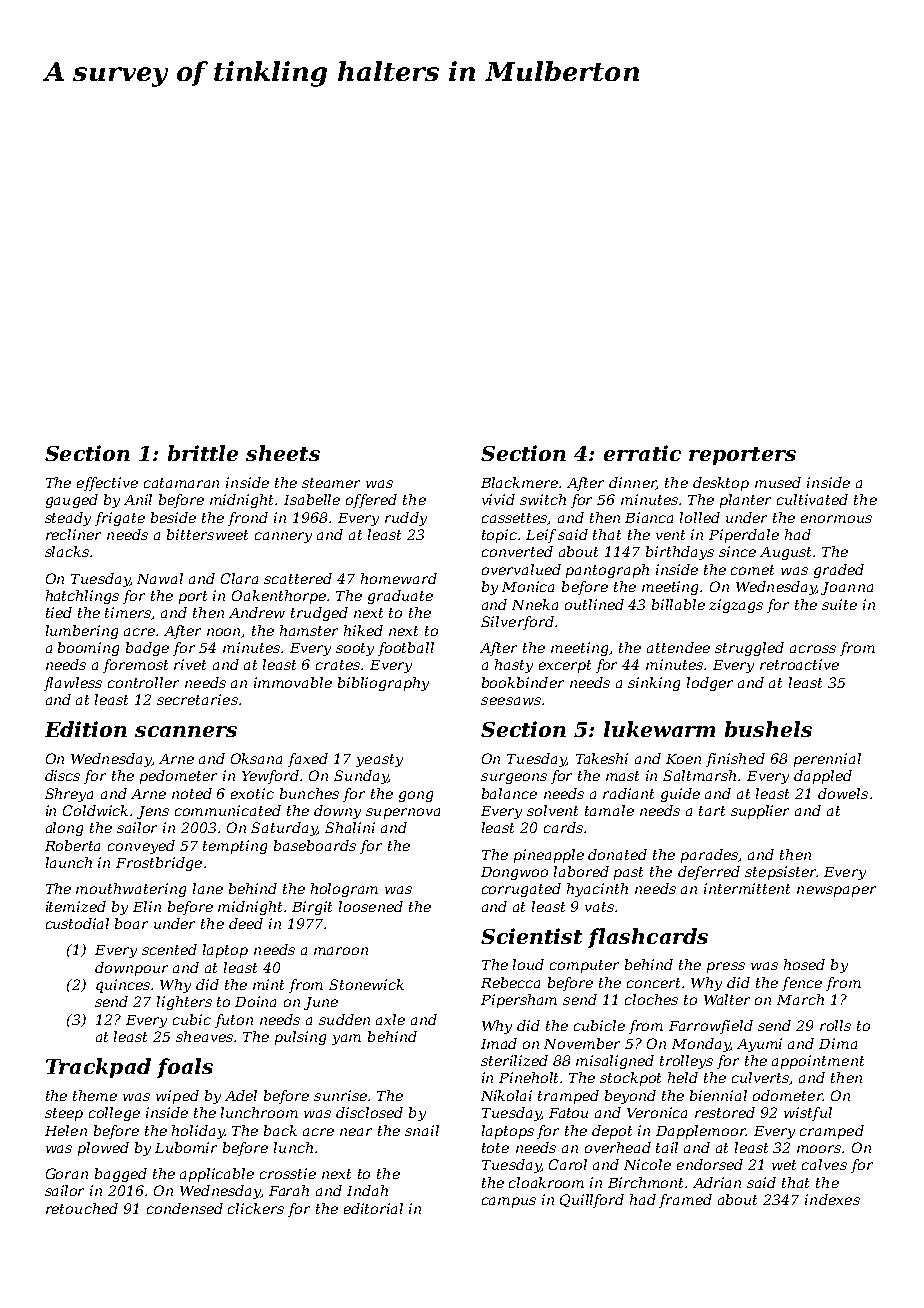  What do you see at coordinates (346, 1039) in the page?
I see `yam` at bounding box center [346, 1039].
